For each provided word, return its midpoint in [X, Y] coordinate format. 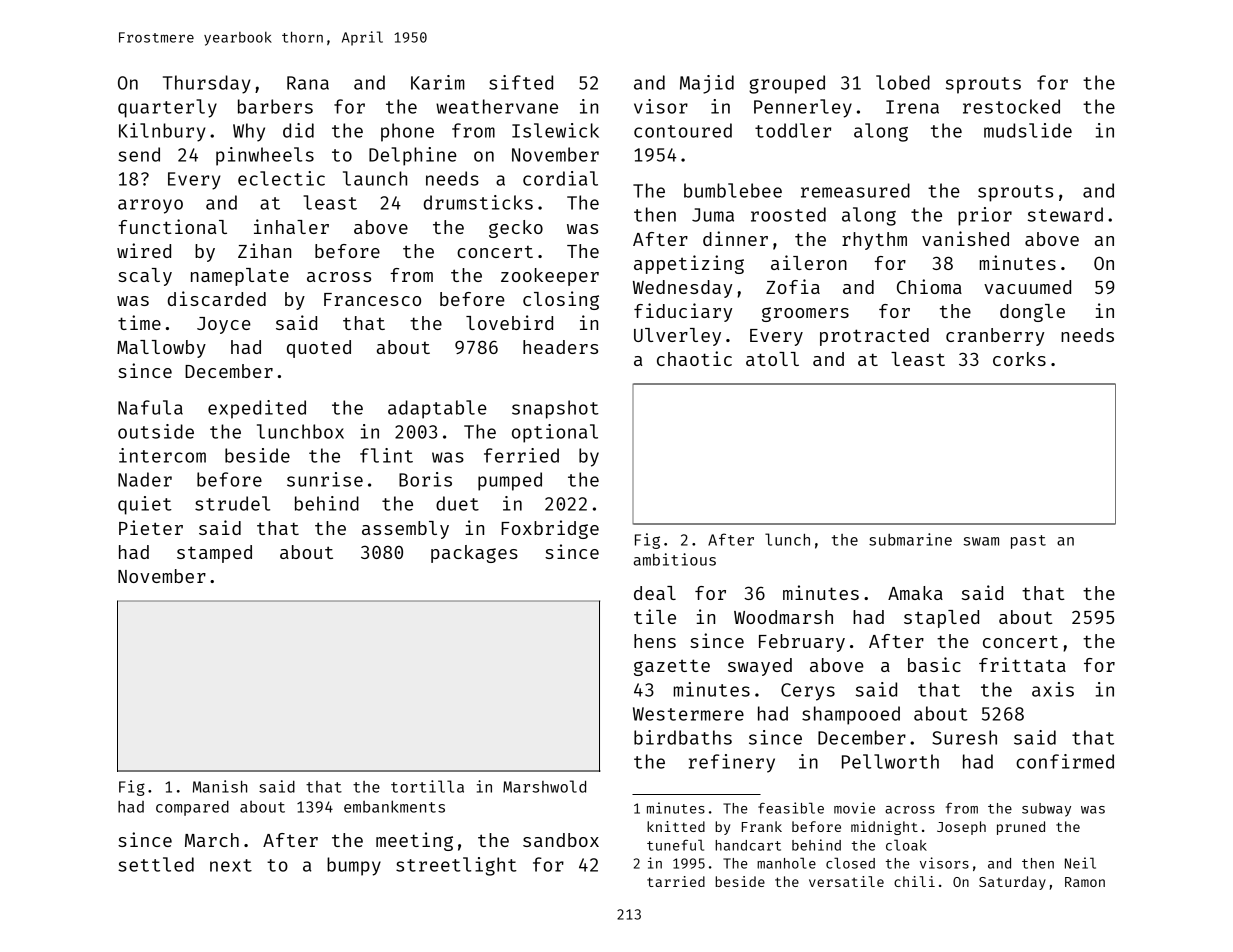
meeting [414, 841]
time [139, 322]
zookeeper [550, 277]
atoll [772, 359]
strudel [232, 503]
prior [985, 216]
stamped [214, 554]
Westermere [688, 714]
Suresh [964, 737]
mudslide [1028, 130]
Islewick [555, 130]
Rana [308, 83]
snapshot [555, 409]
